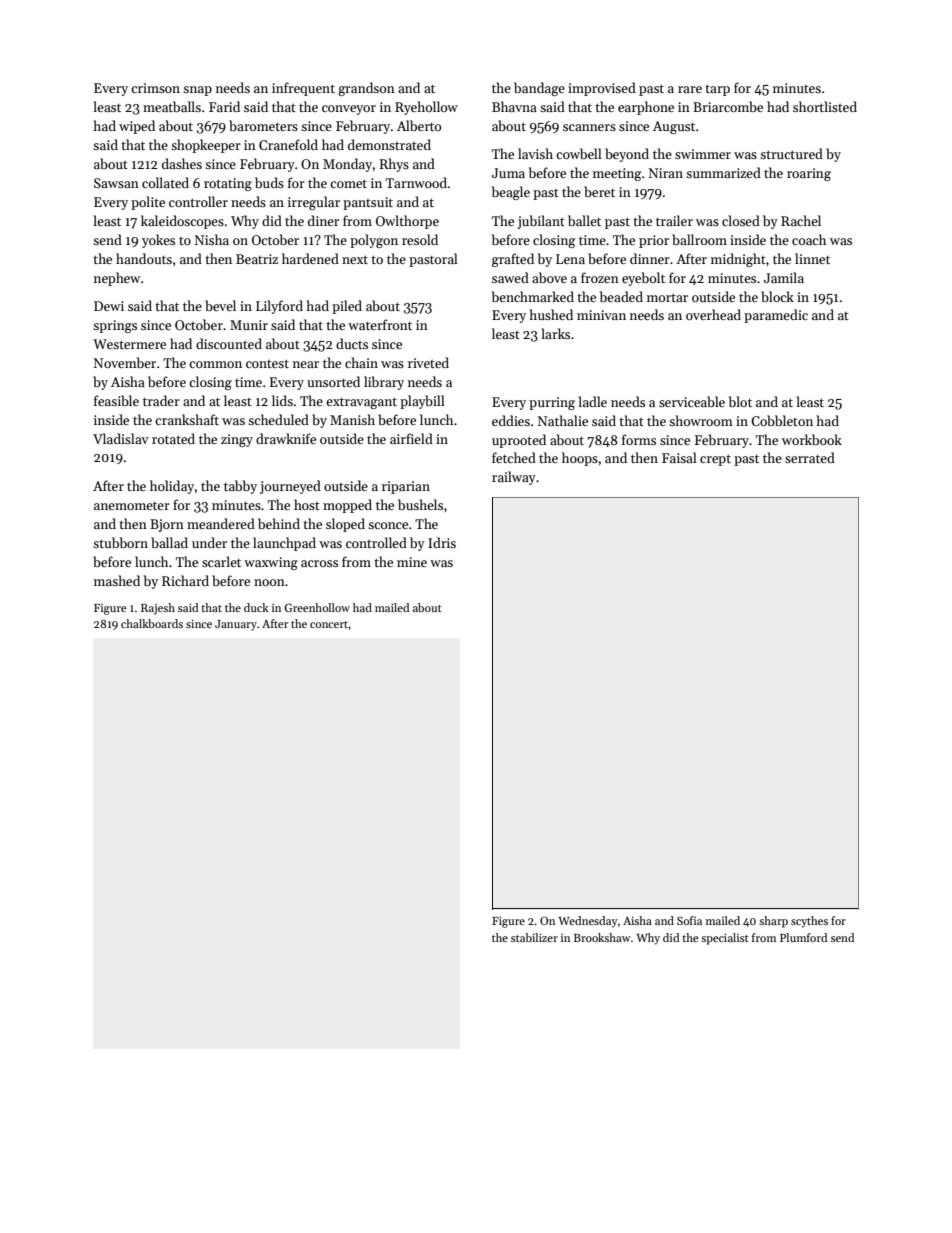 This screenshot has width=952, height=1233. I want to click on duck, so click(256, 607).
